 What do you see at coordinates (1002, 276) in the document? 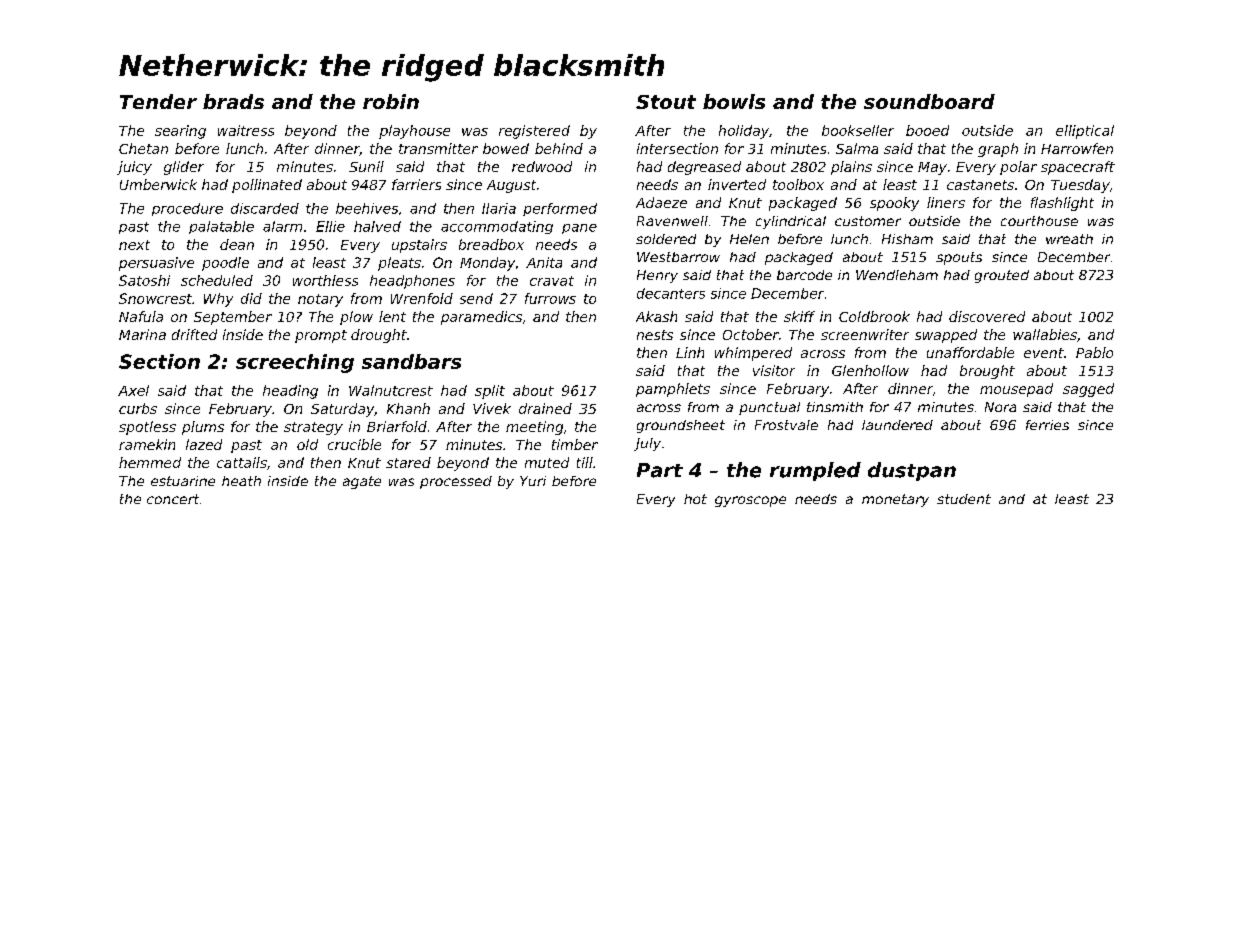
I see `grouted` at bounding box center [1002, 276].
